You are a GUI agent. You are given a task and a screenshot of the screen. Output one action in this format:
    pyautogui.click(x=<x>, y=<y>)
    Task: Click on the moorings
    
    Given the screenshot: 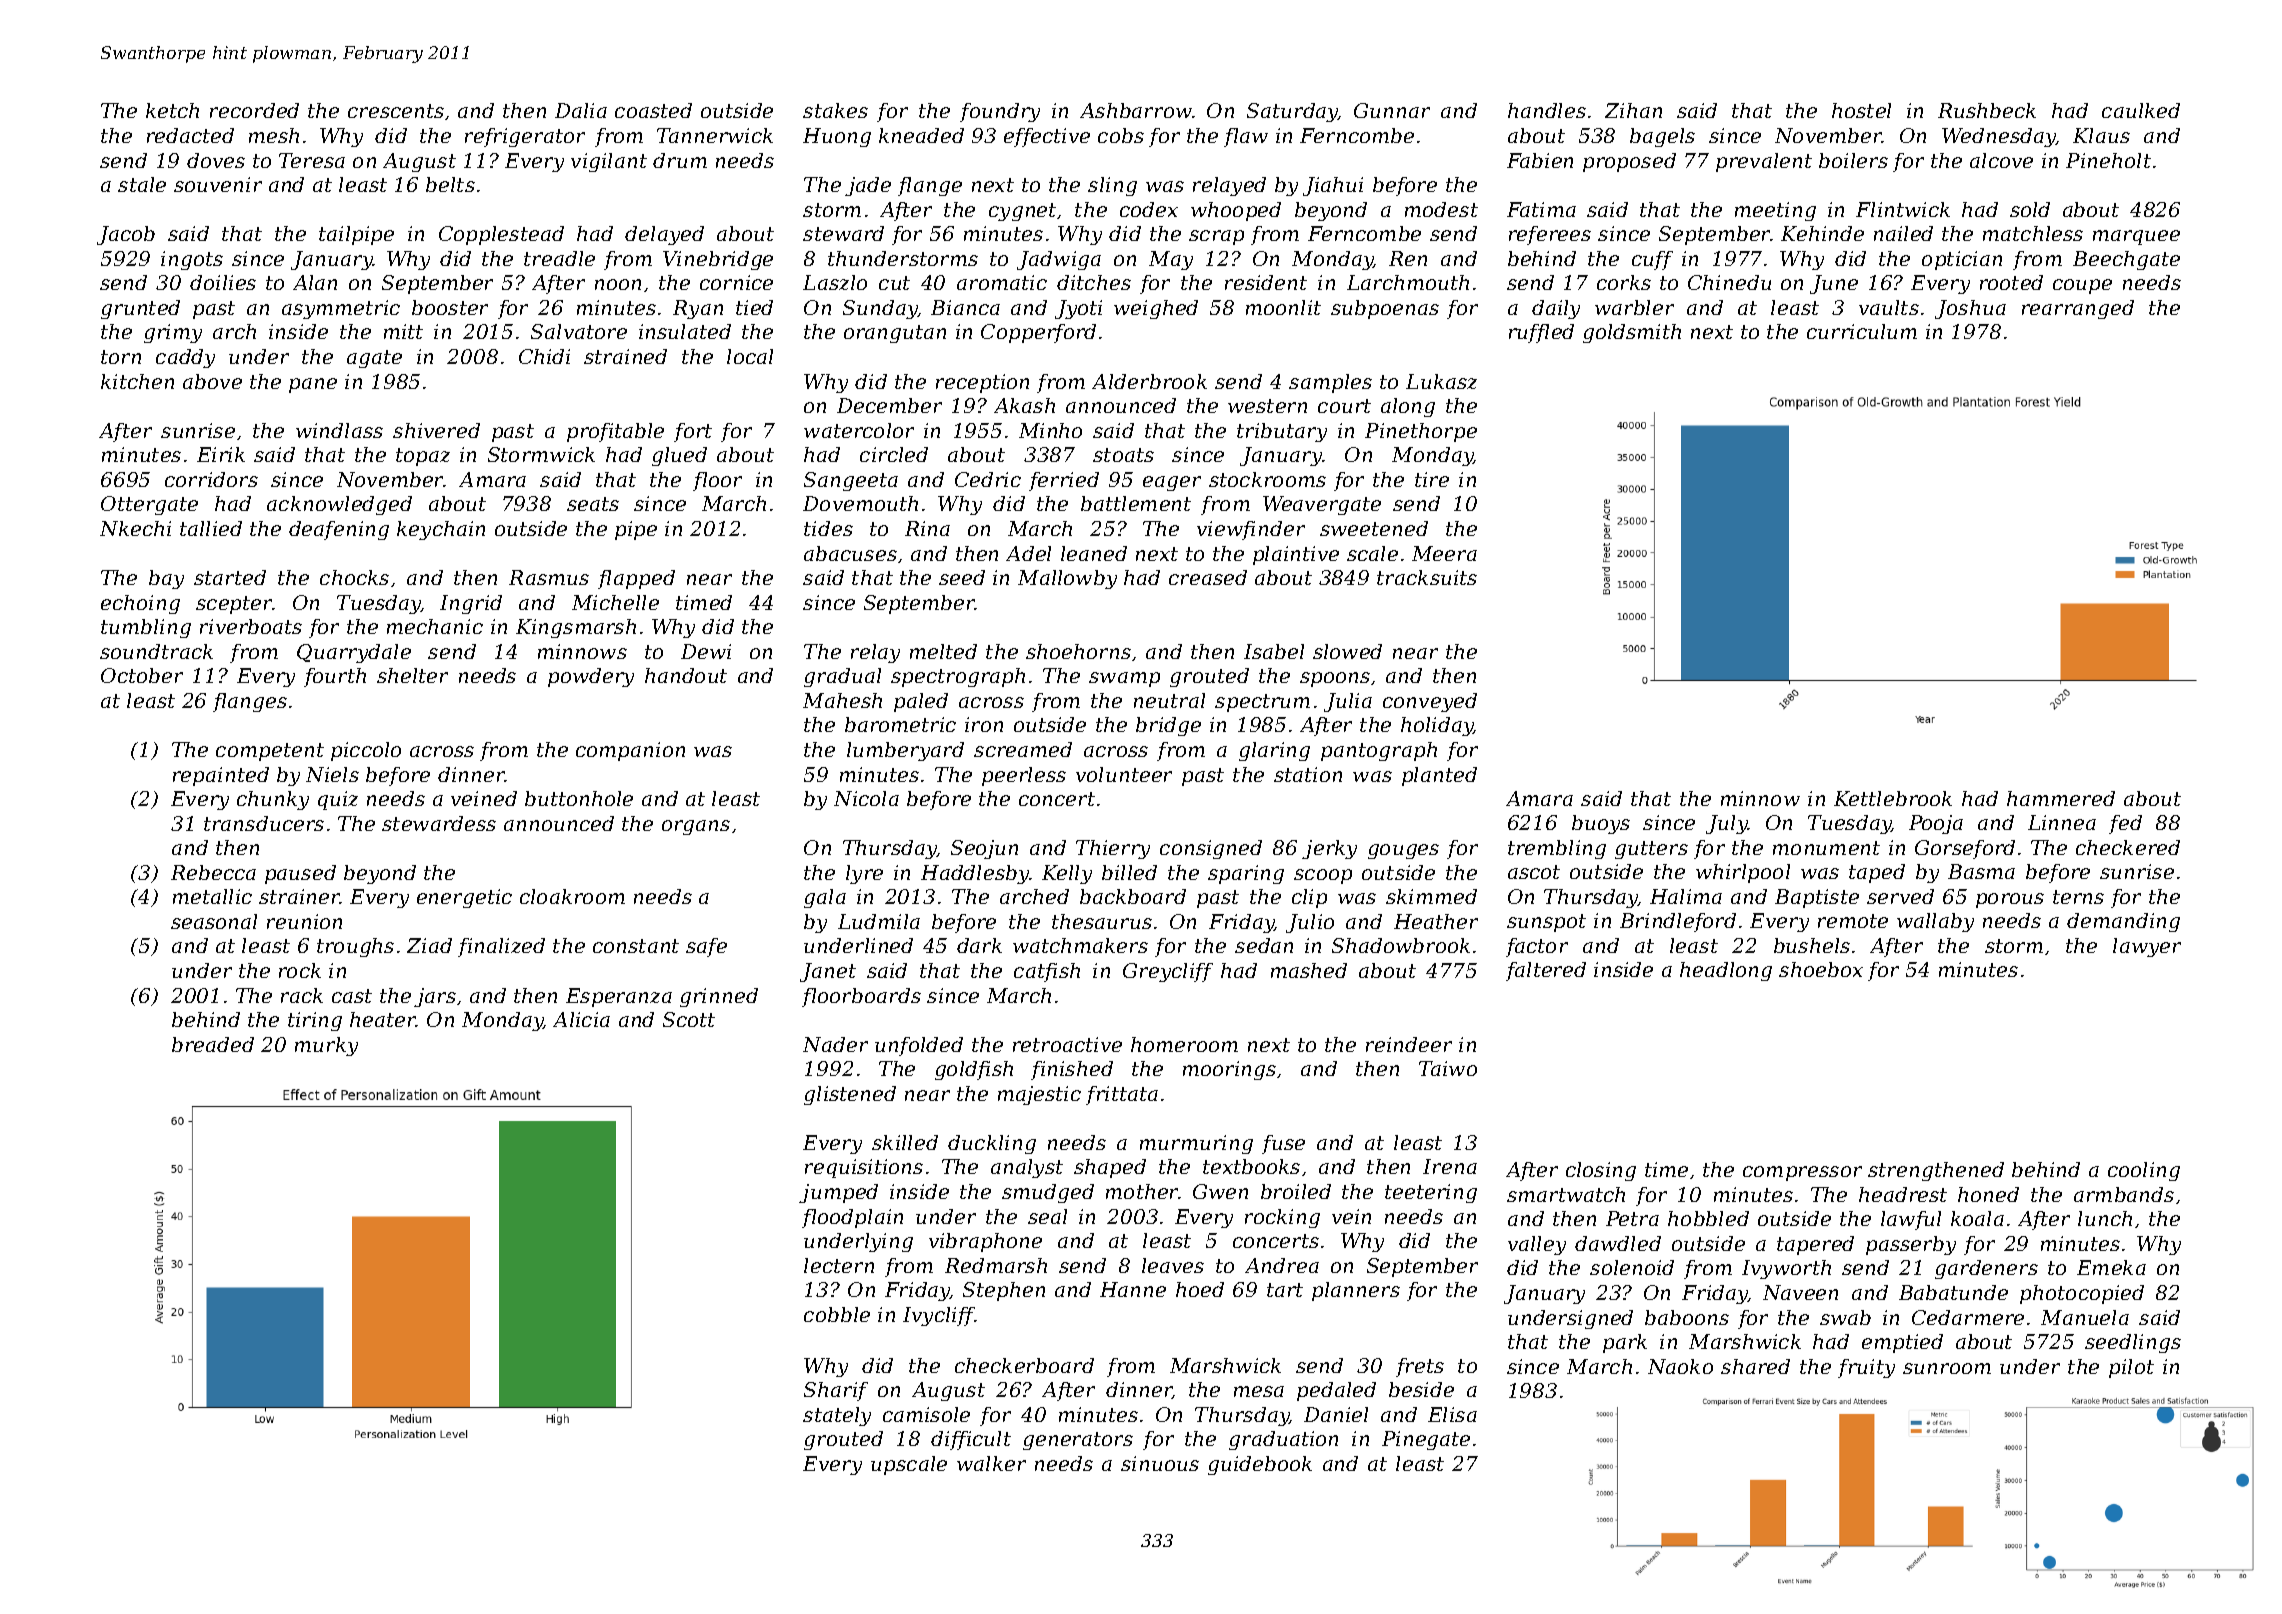 What is the action you would take?
    pyautogui.click(x=1229, y=1070)
